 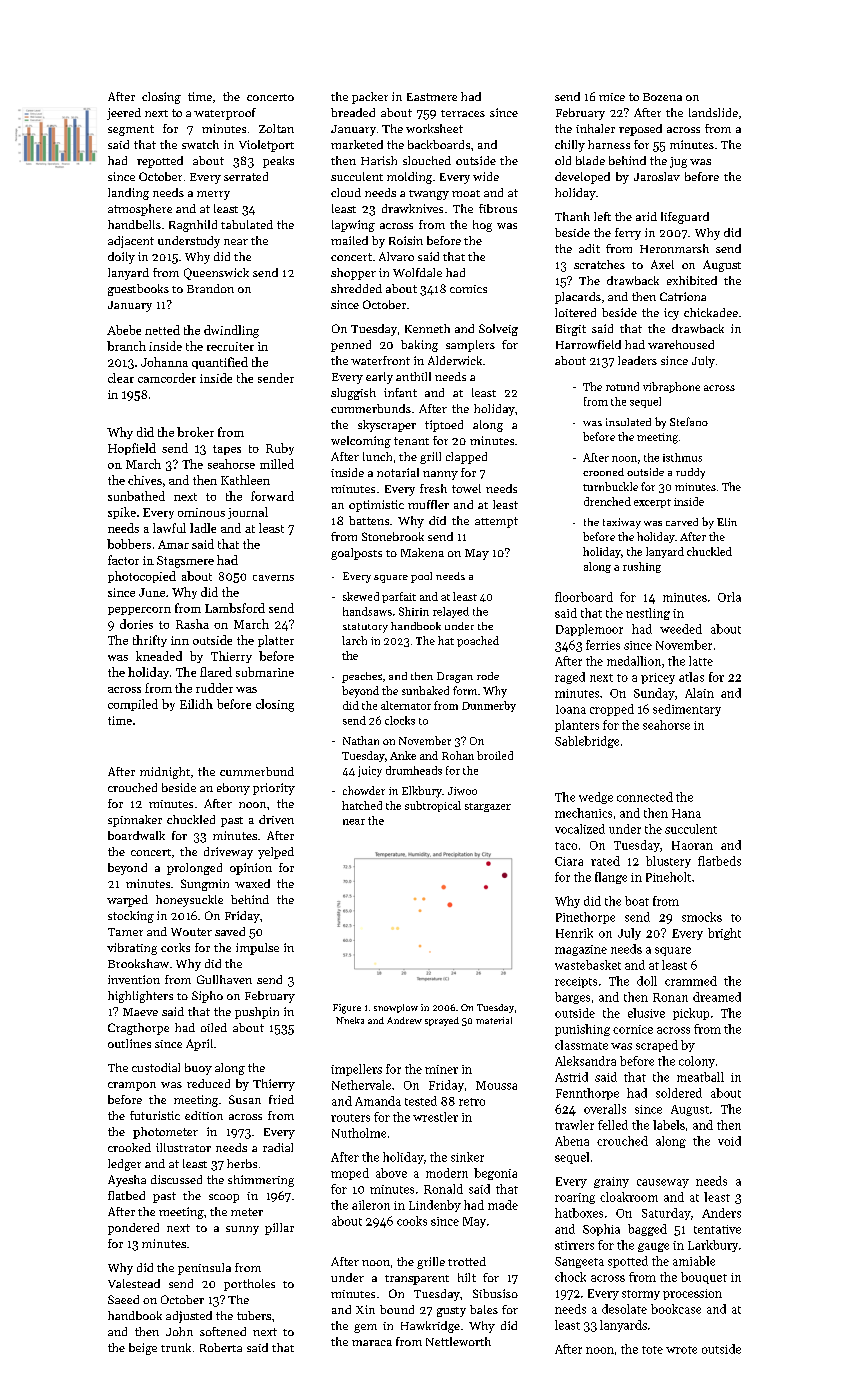 What do you see at coordinates (274, 789) in the page?
I see `priority` at bounding box center [274, 789].
